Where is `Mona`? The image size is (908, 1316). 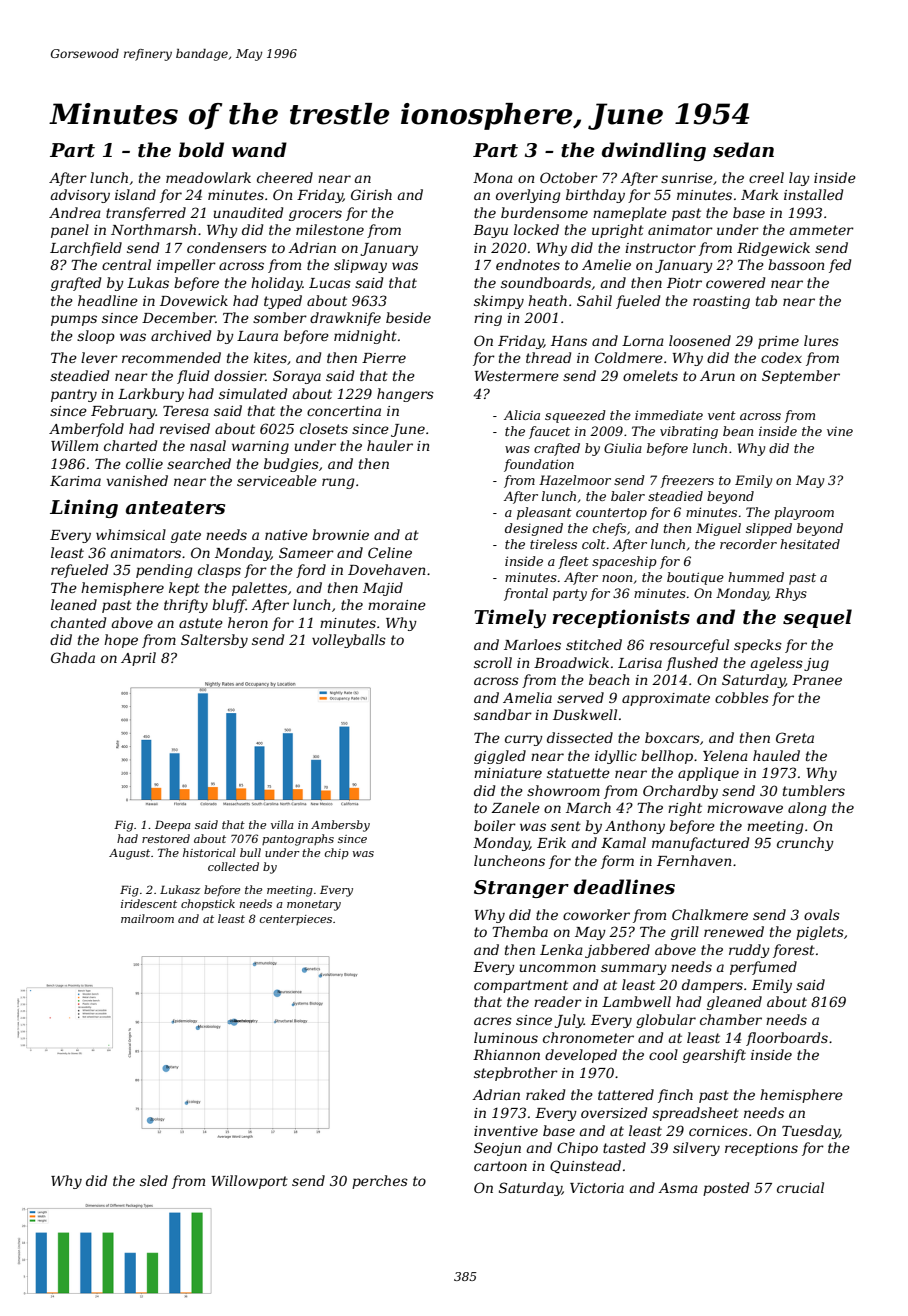 Mona is located at coordinates (493, 178).
